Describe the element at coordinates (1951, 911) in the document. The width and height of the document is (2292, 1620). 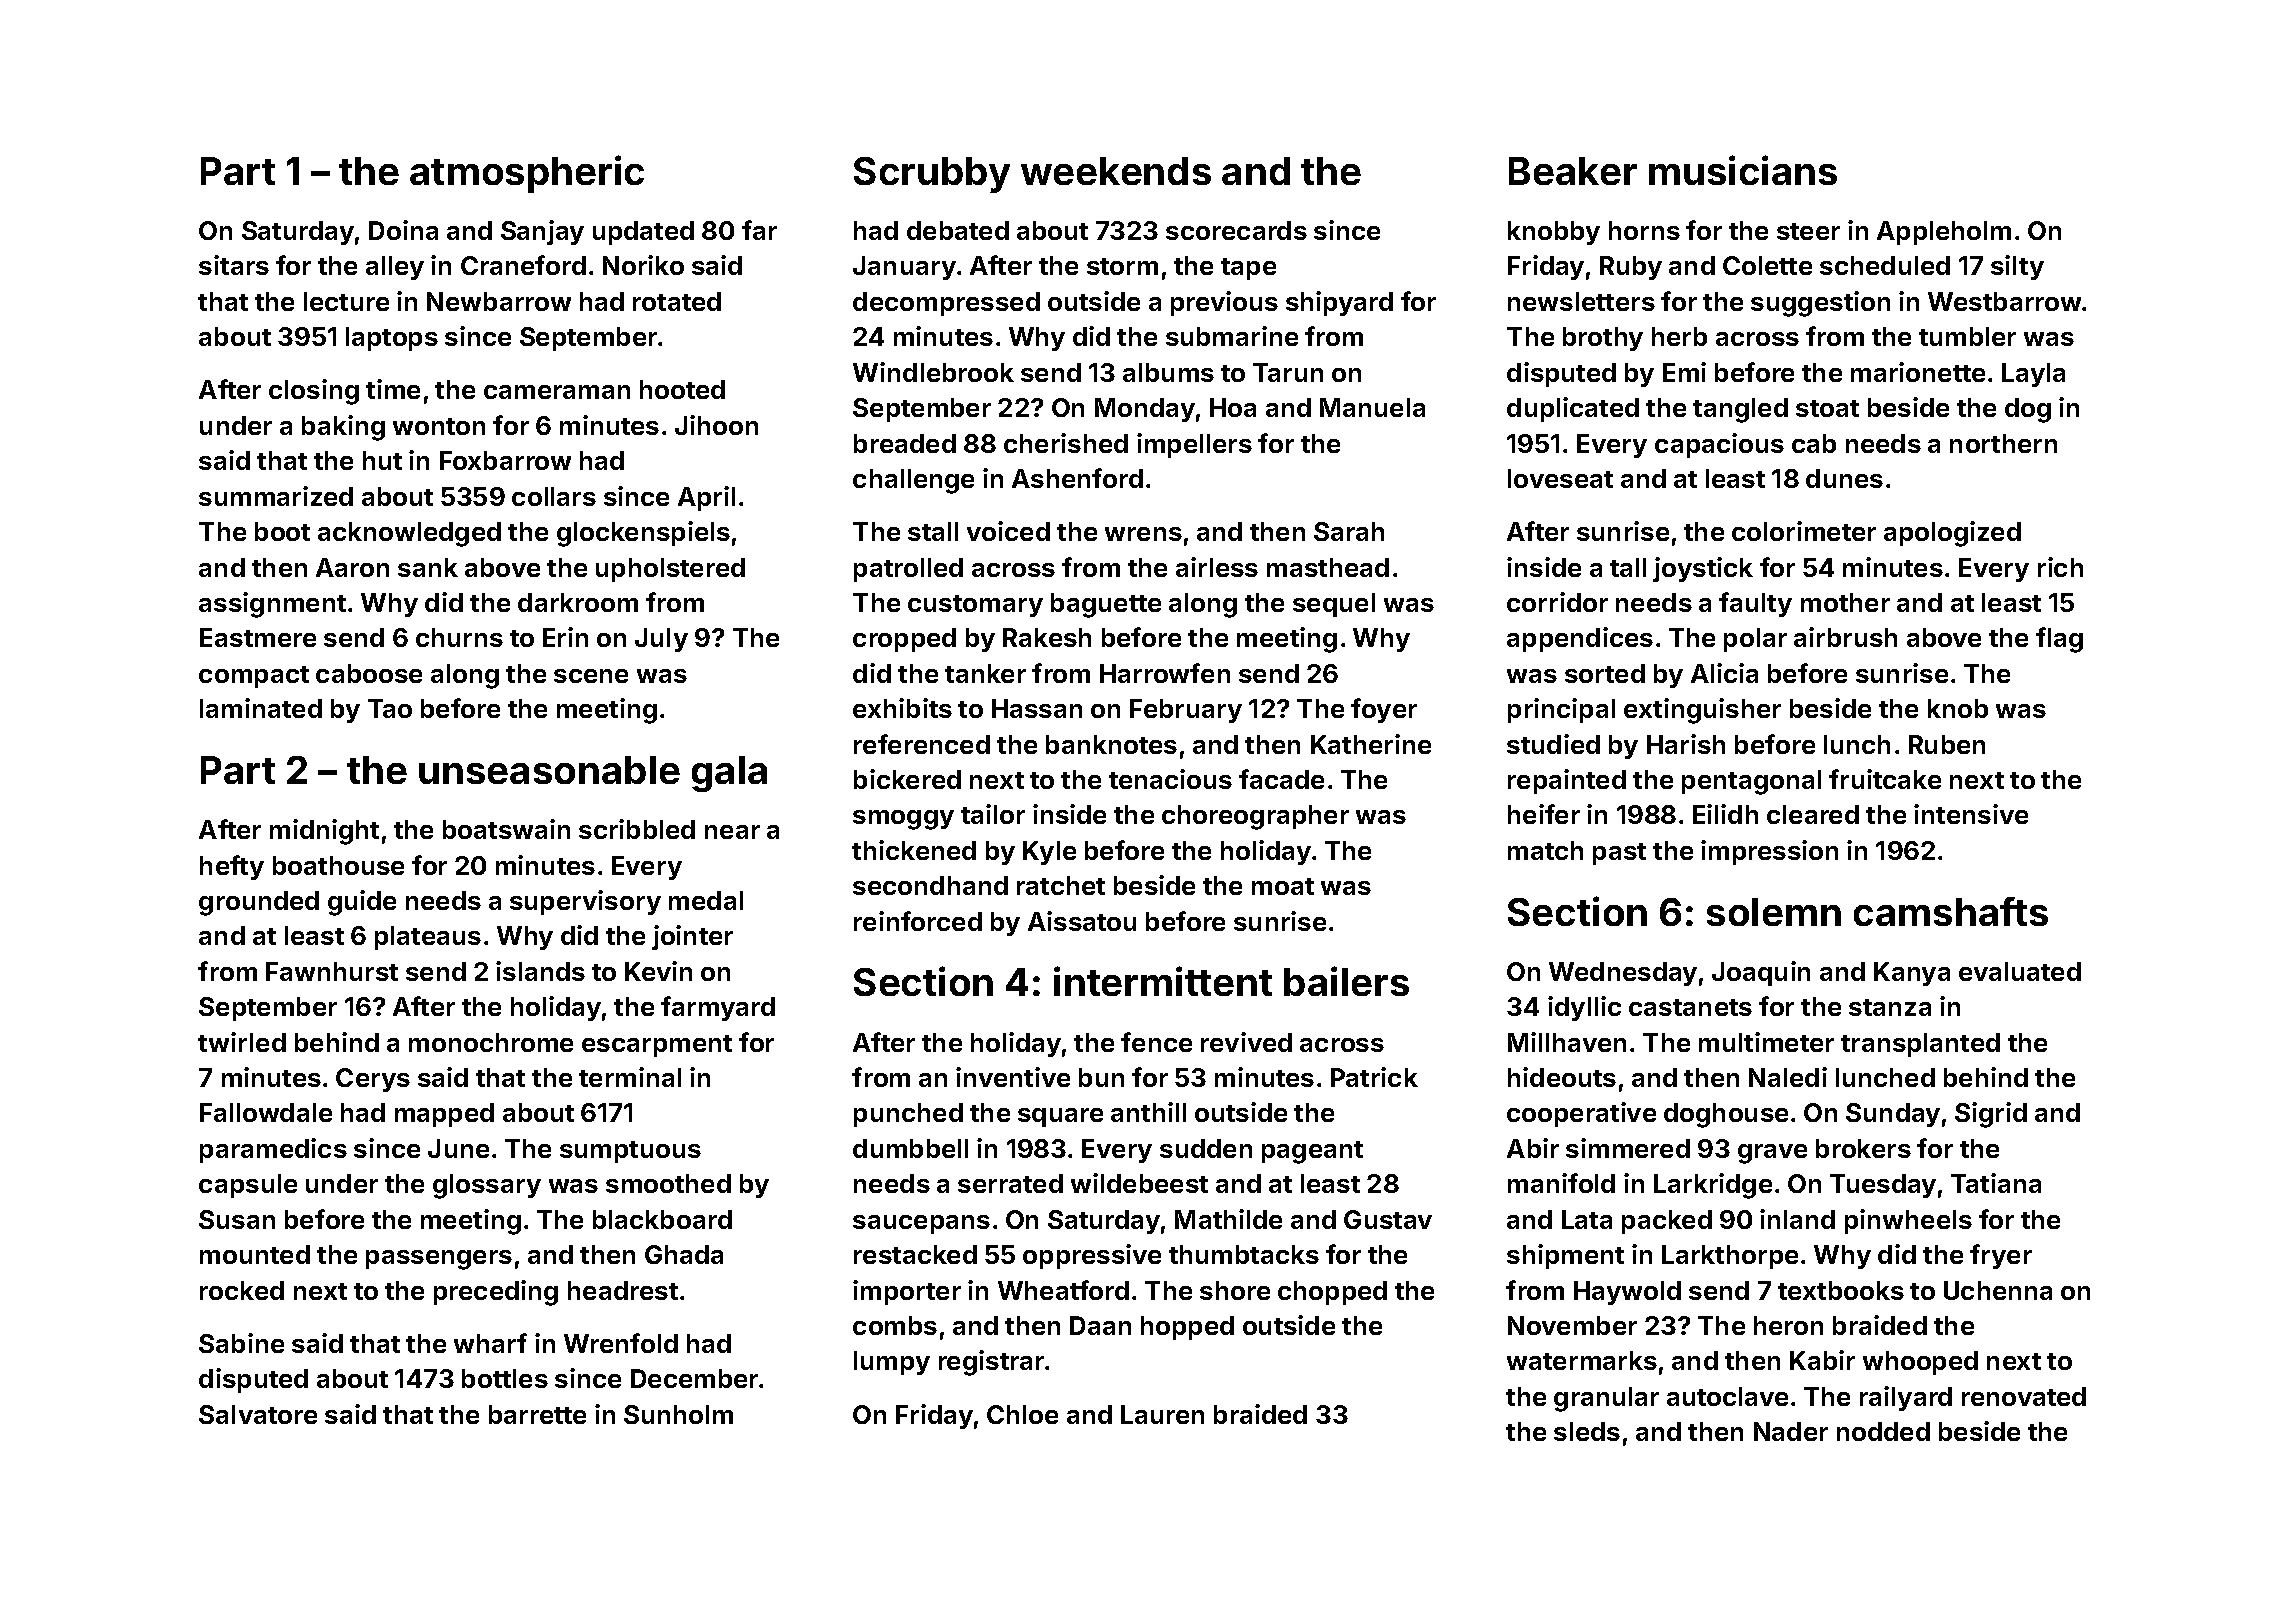
I see `camshafts` at that location.
